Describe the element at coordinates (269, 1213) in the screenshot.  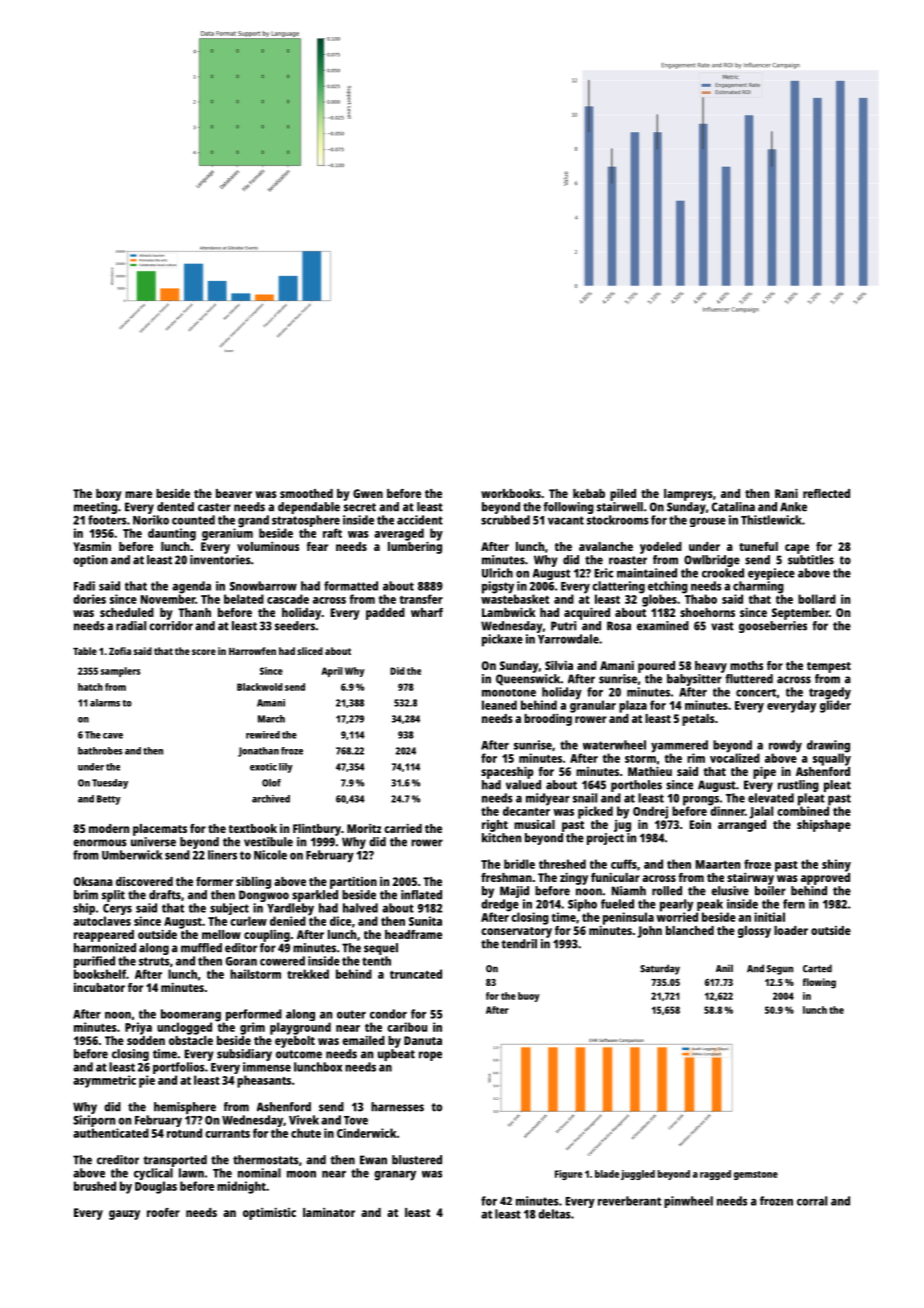
I see `optimistic` at that location.
